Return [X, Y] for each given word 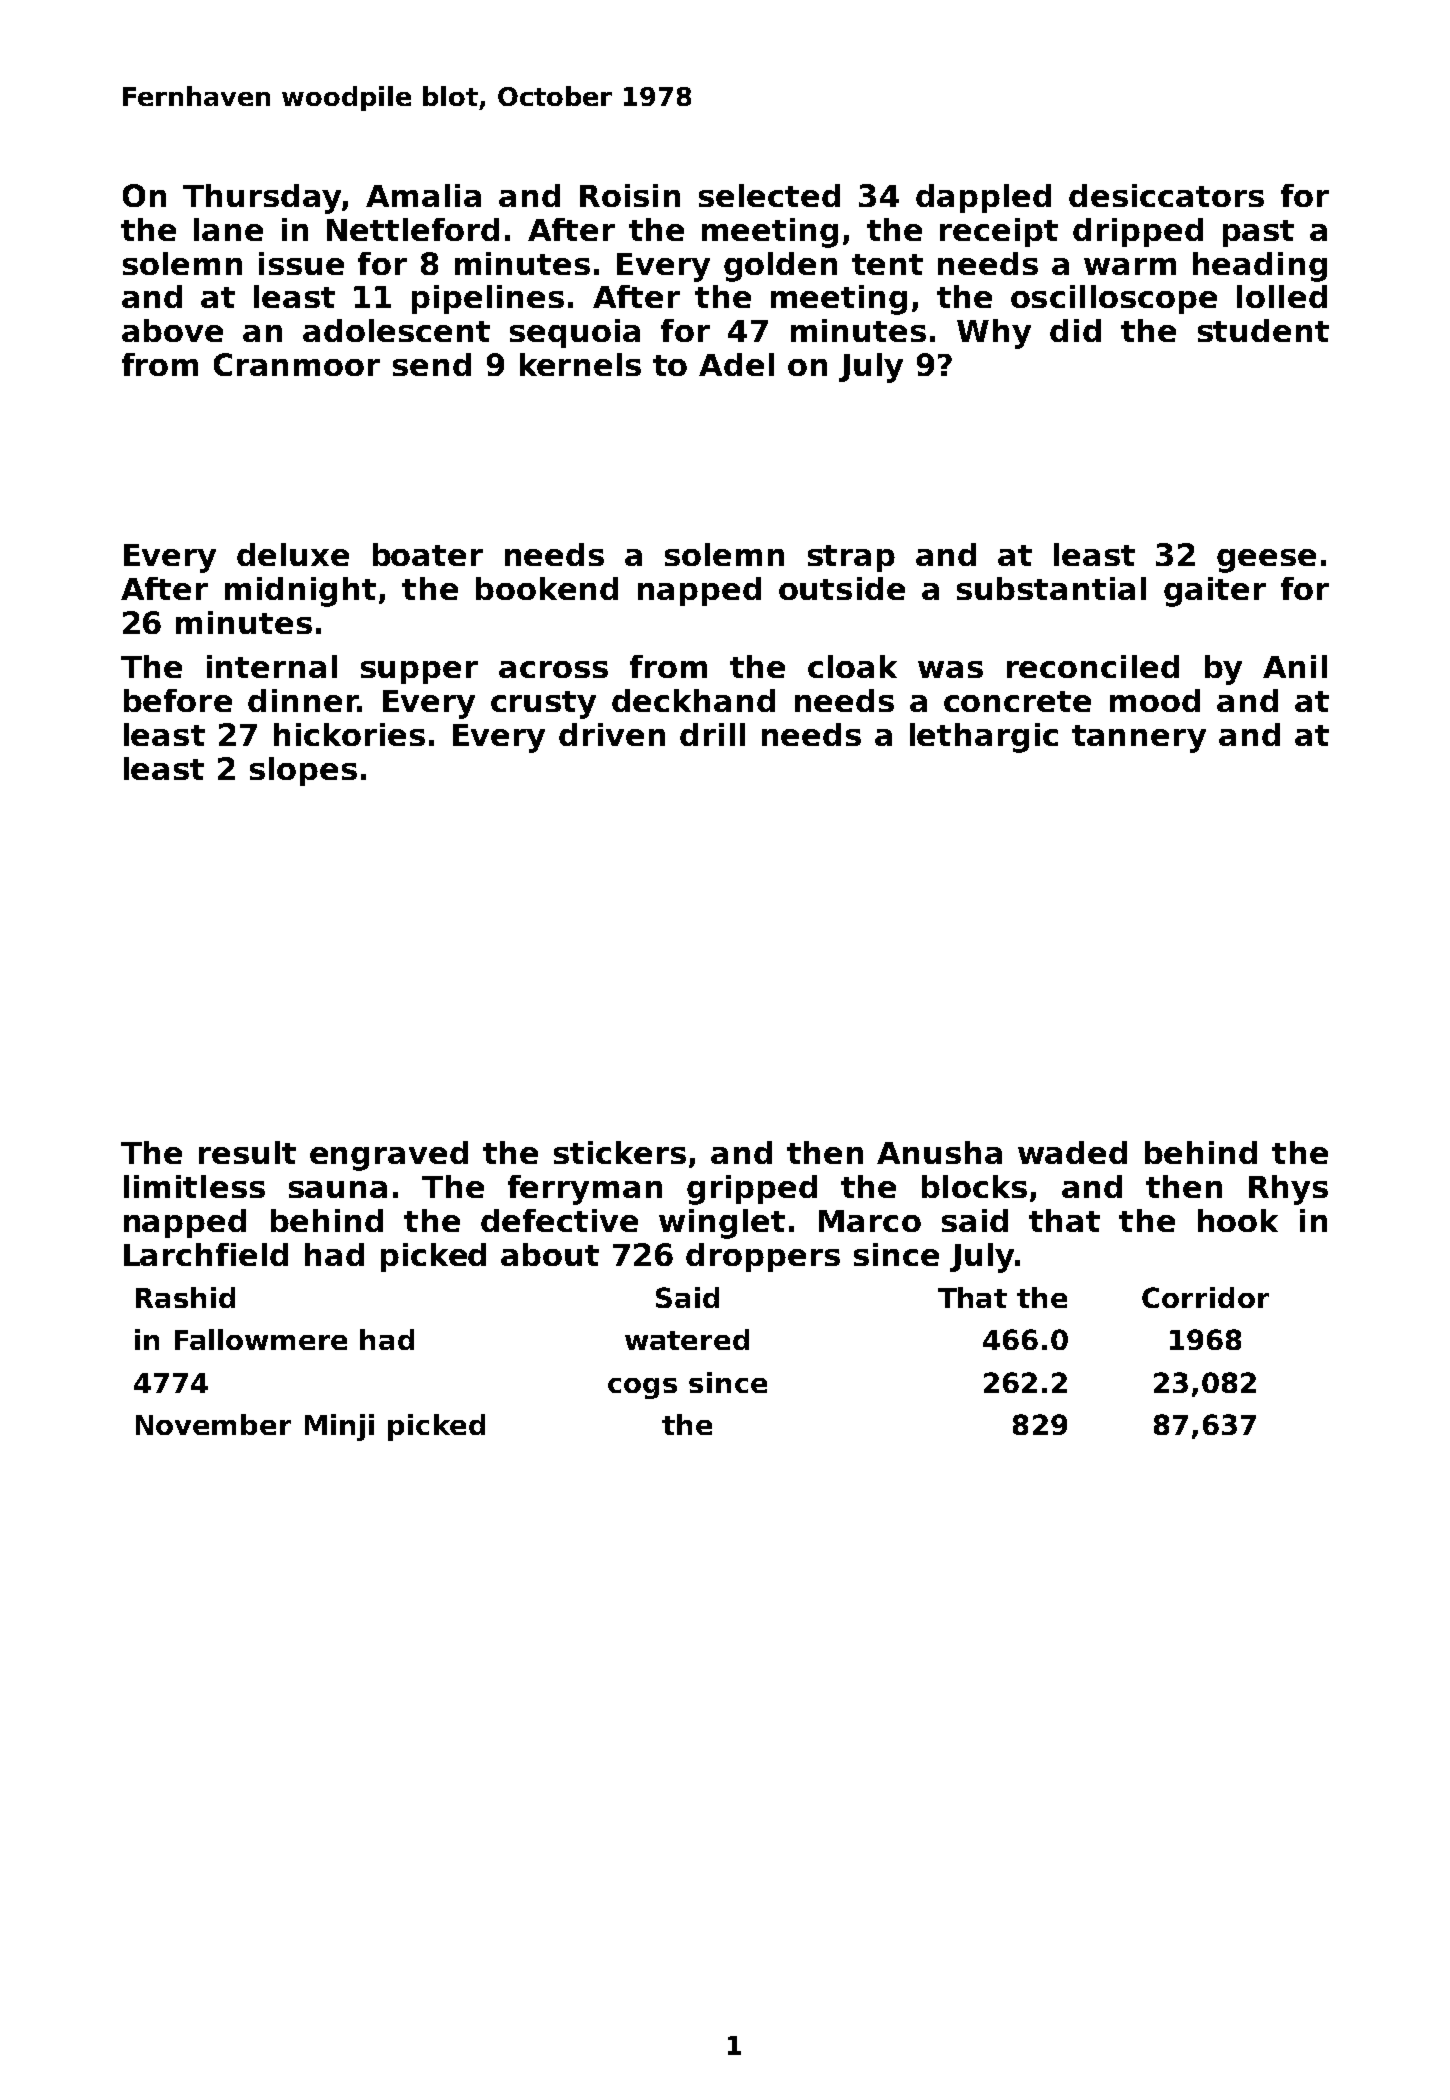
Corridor [1205, 1297]
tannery [1139, 739]
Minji [339, 1427]
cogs [642, 1388]
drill [712, 734]
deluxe [293, 554]
